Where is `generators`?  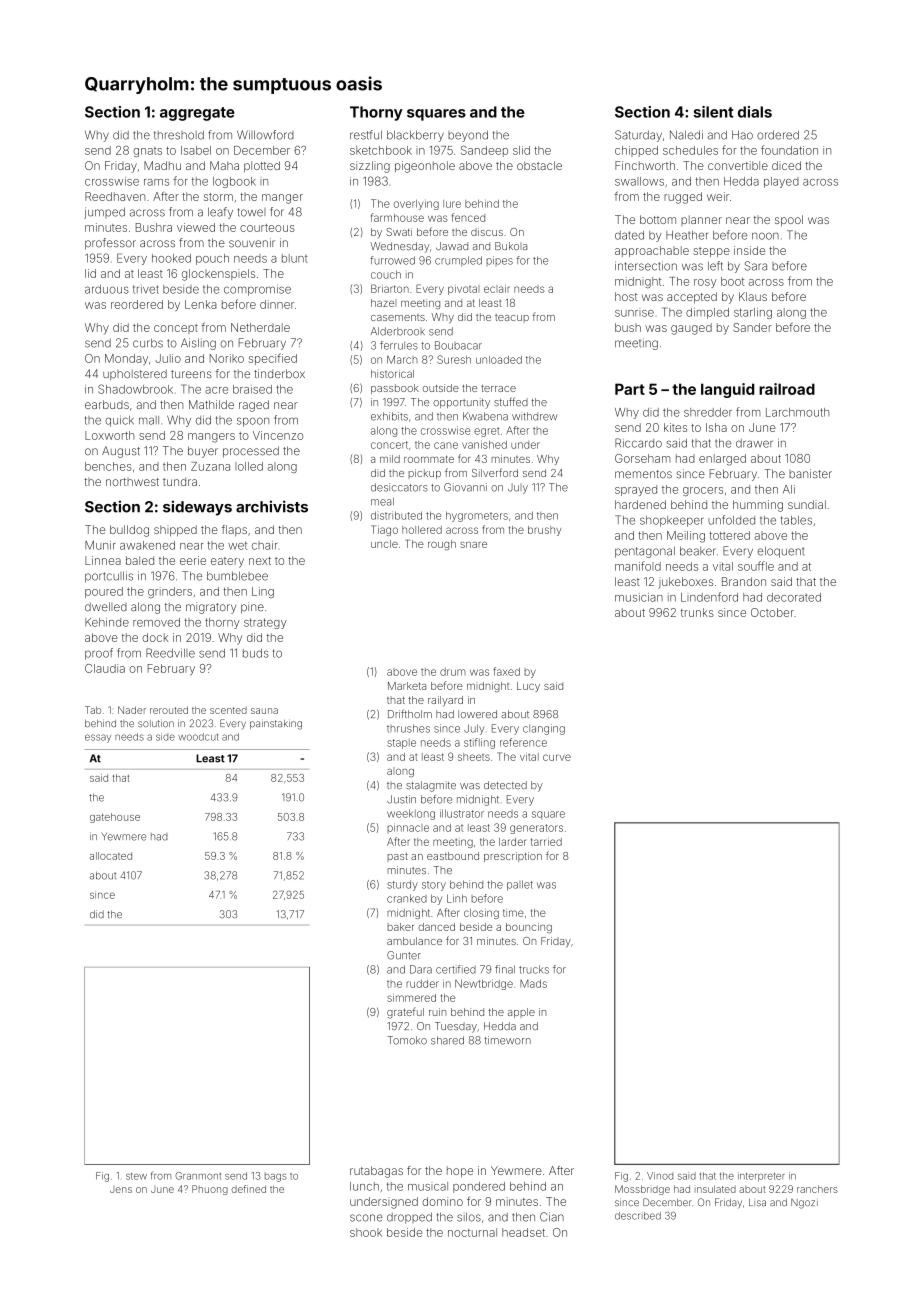 generators is located at coordinates (536, 829).
